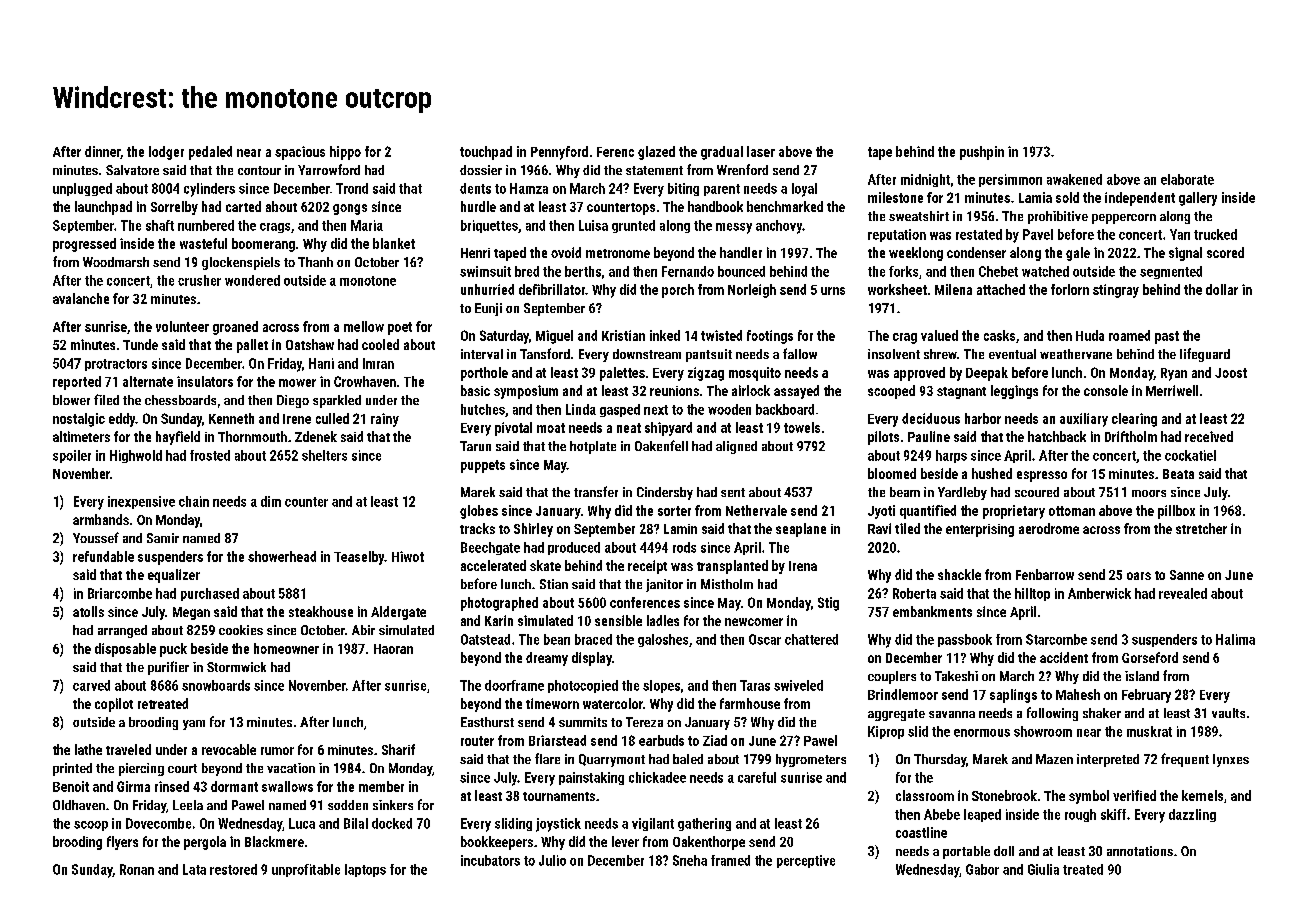 The height and width of the document is (924, 1308). What do you see at coordinates (122, 631) in the document?
I see `arranged` at bounding box center [122, 631].
